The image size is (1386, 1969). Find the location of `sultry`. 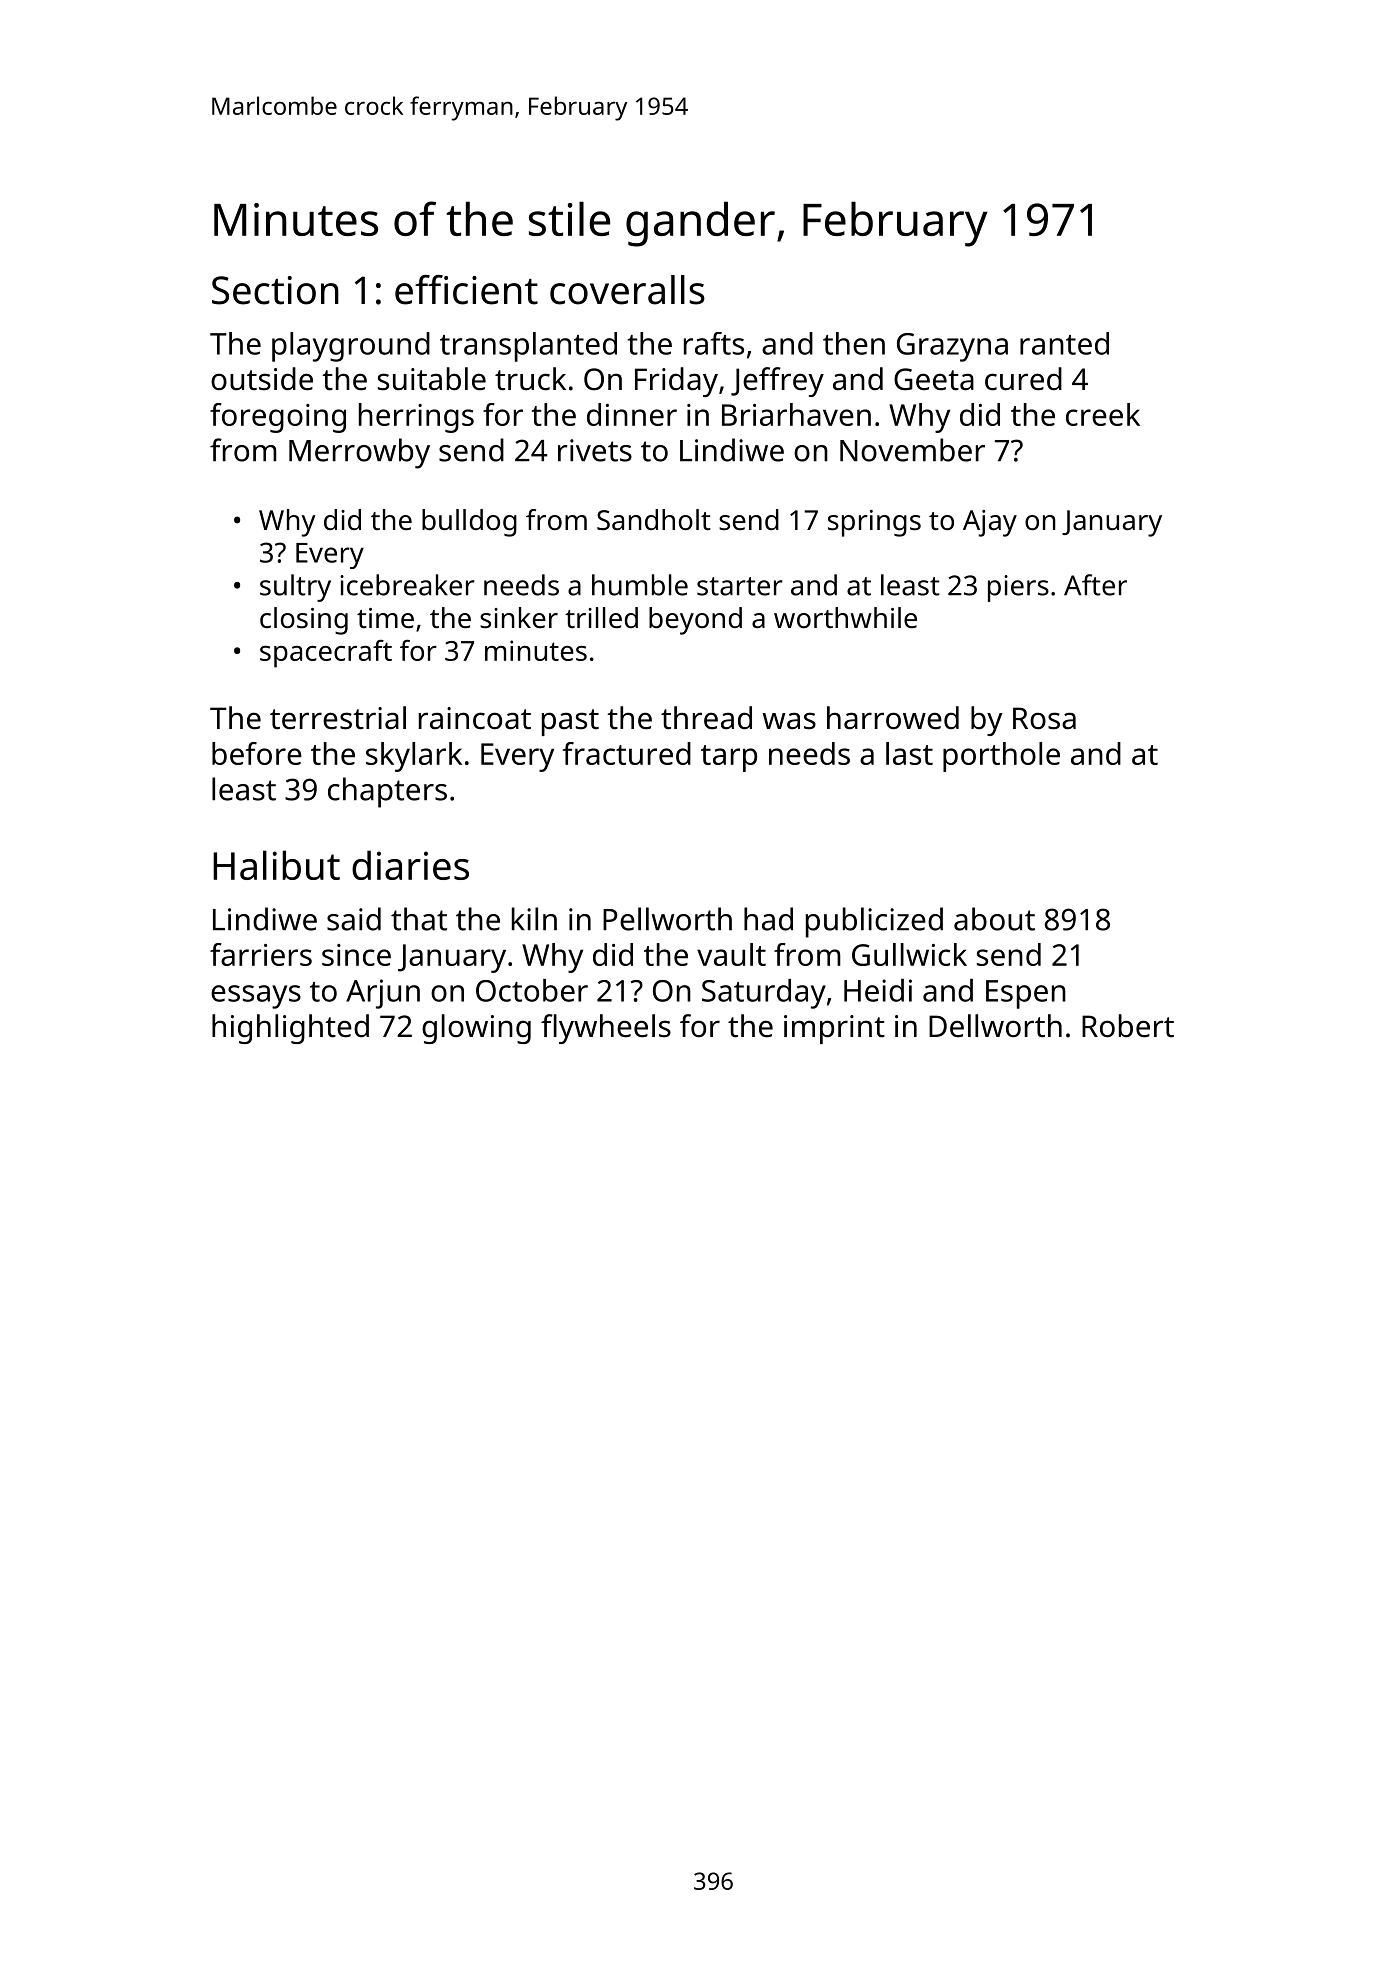

sultry is located at coordinates (295, 588).
